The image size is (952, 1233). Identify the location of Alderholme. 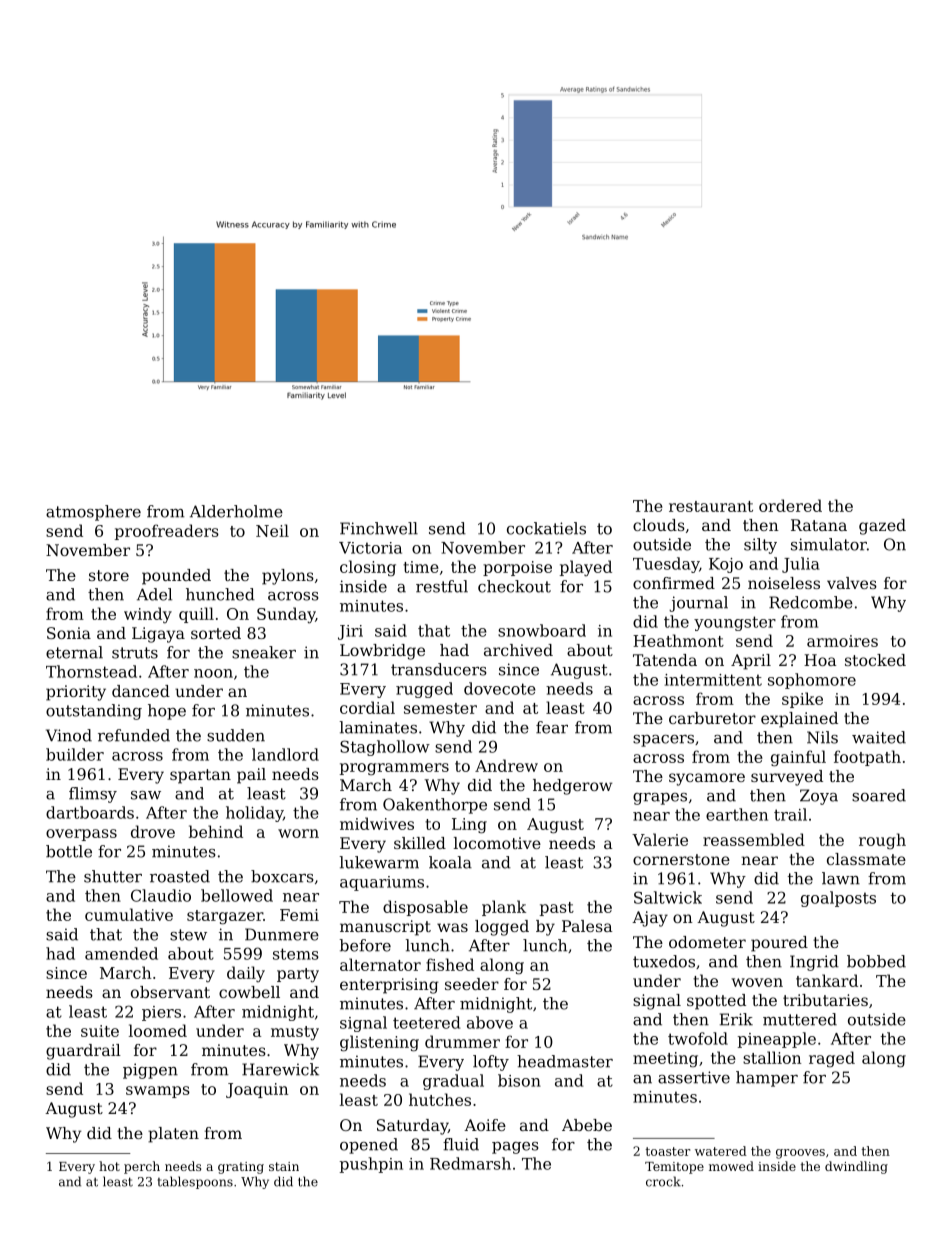
(236, 511).
